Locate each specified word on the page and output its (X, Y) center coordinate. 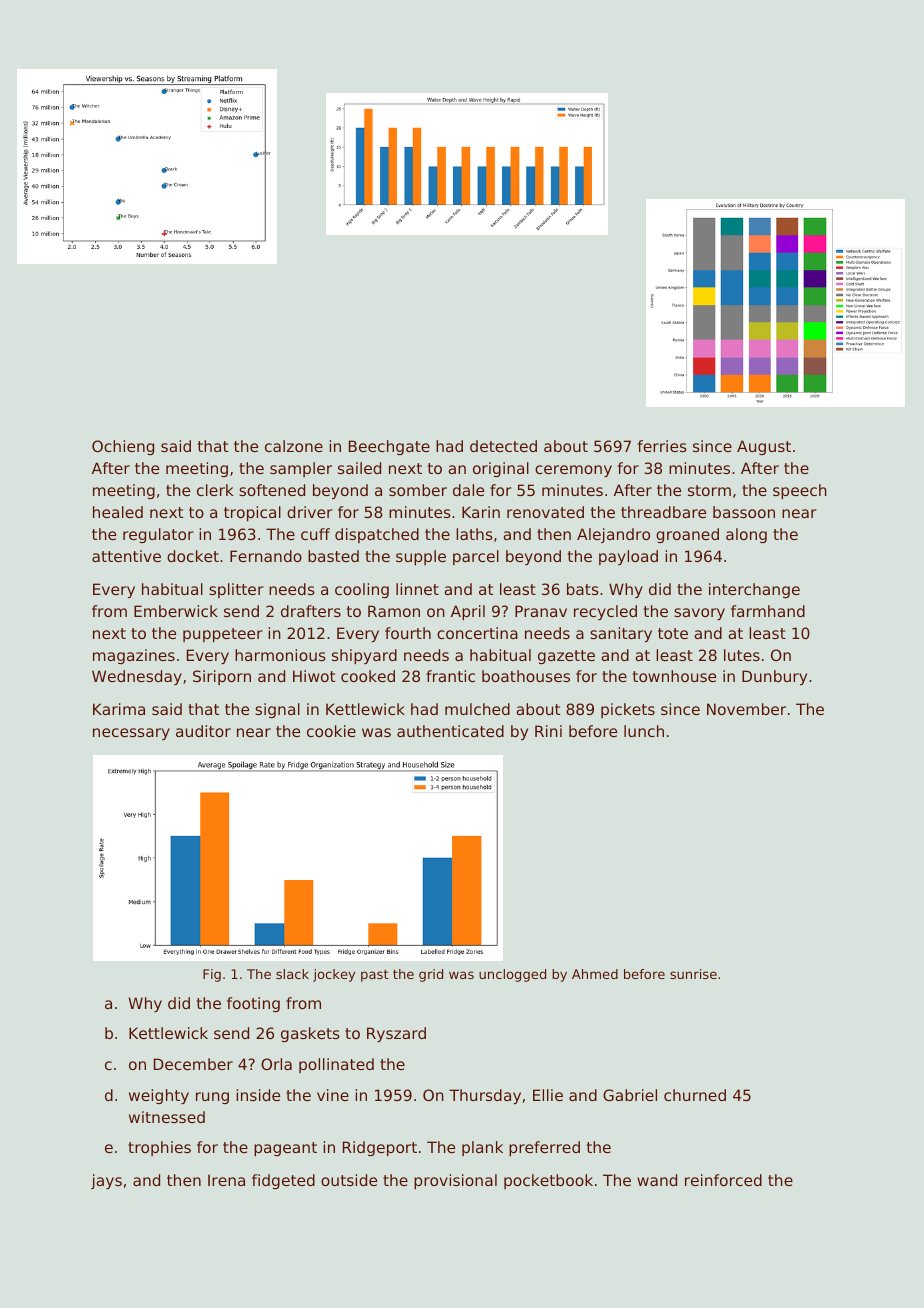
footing (253, 1004)
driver (310, 512)
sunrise (693, 974)
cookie (331, 731)
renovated (545, 512)
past (375, 976)
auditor (203, 731)
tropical (252, 513)
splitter (236, 590)
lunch (644, 731)
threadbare (663, 512)
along (746, 535)
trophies (159, 1148)
